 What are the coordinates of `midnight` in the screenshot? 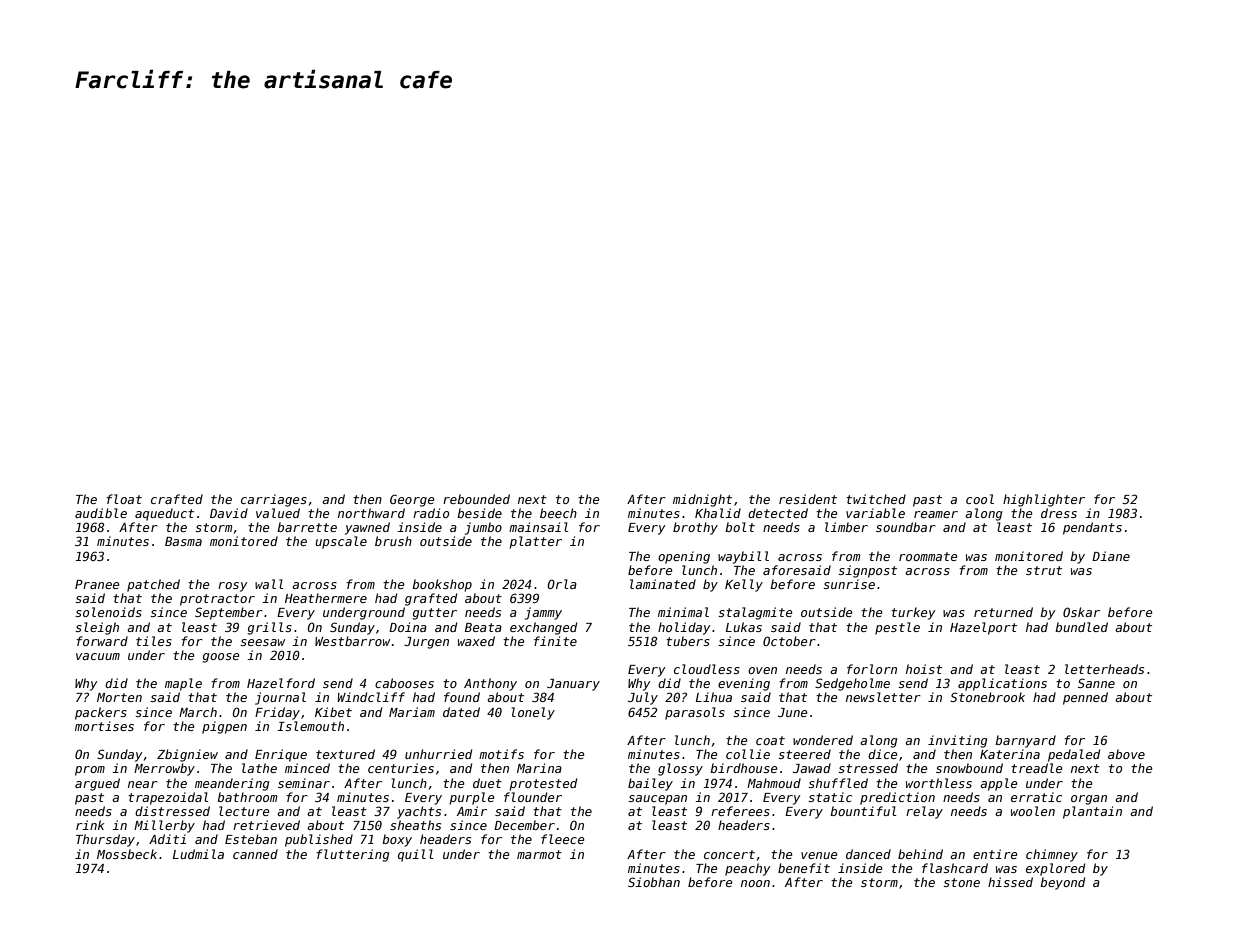 It's located at (702, 500).
